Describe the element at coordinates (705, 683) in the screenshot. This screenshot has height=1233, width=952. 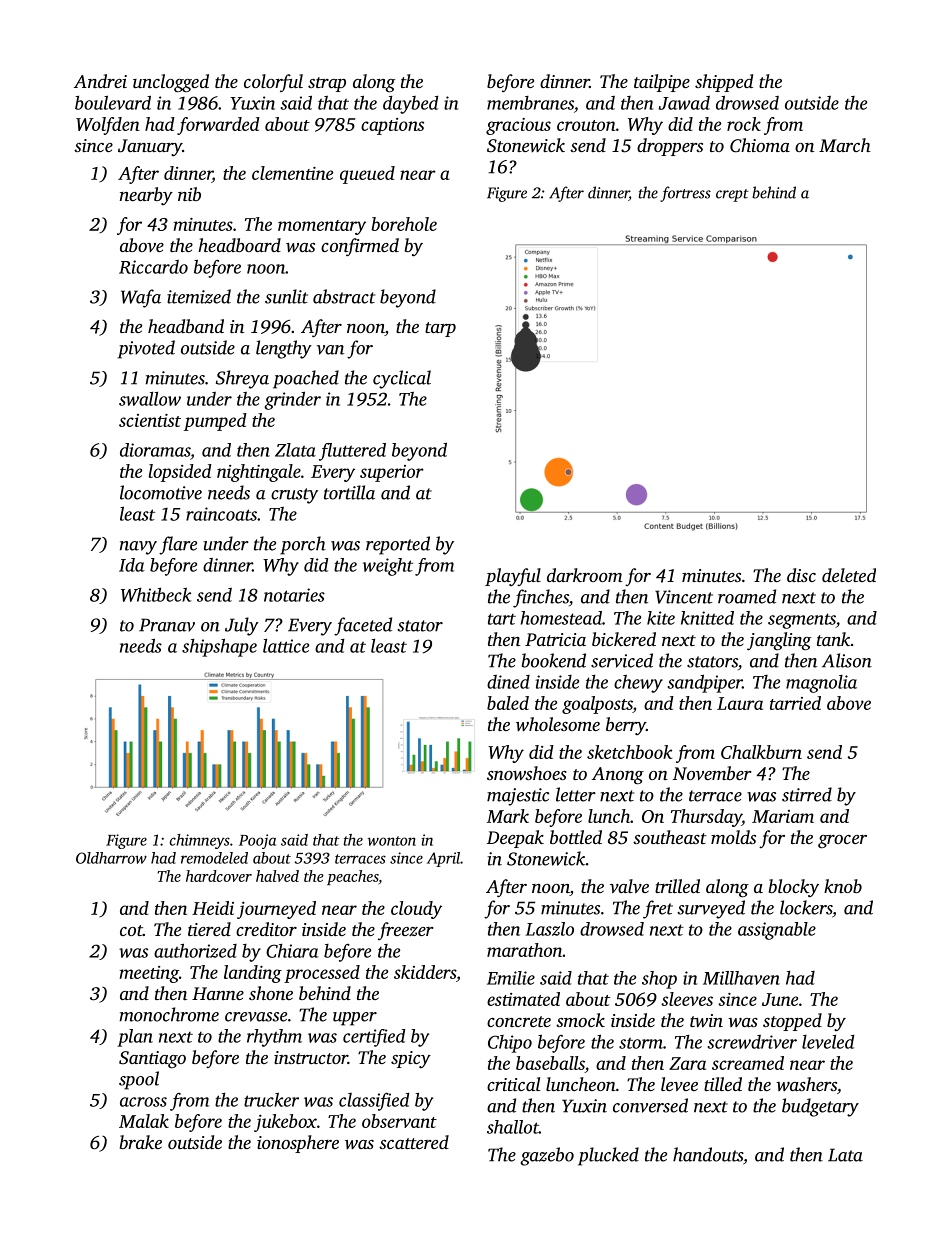
I see `sandpiper` at that location.
